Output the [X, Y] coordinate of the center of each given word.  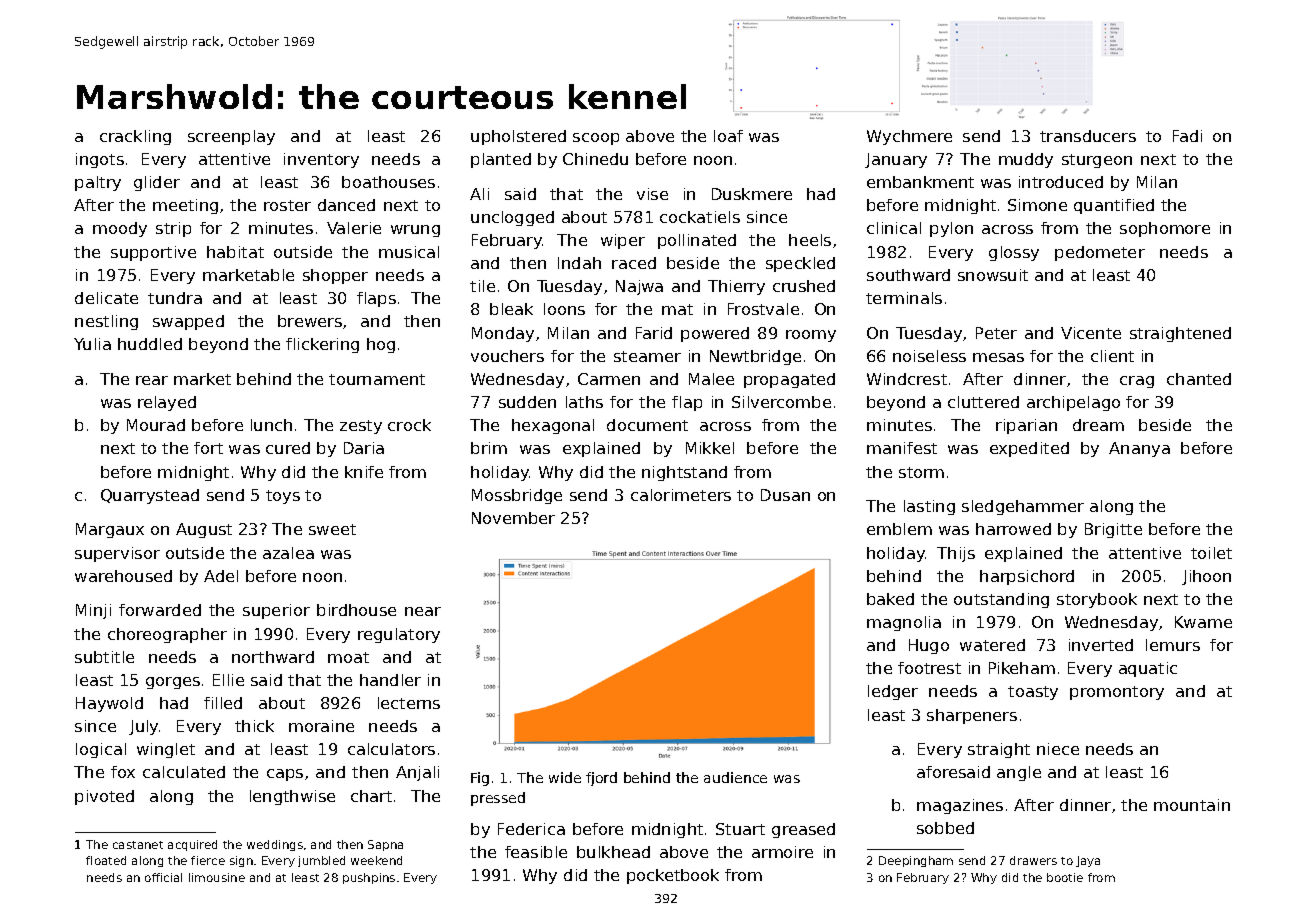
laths [584, 402]
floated [106, 860]
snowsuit [993, 275]
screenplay [231, 137]
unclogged [512, 218]
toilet [1211, 553]
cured [288, 448]
